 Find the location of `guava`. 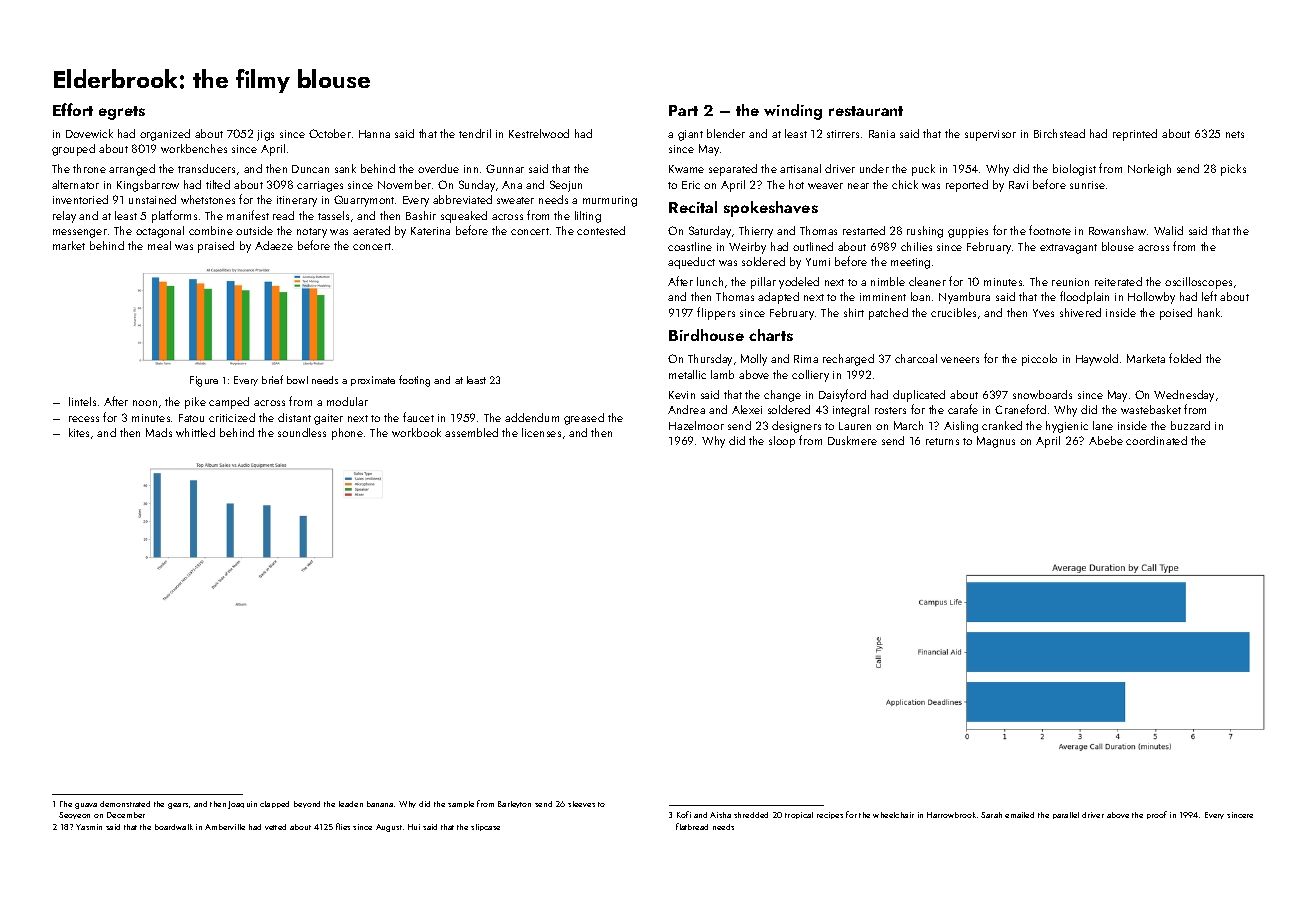

guava is located at coordinates (86, 806).
